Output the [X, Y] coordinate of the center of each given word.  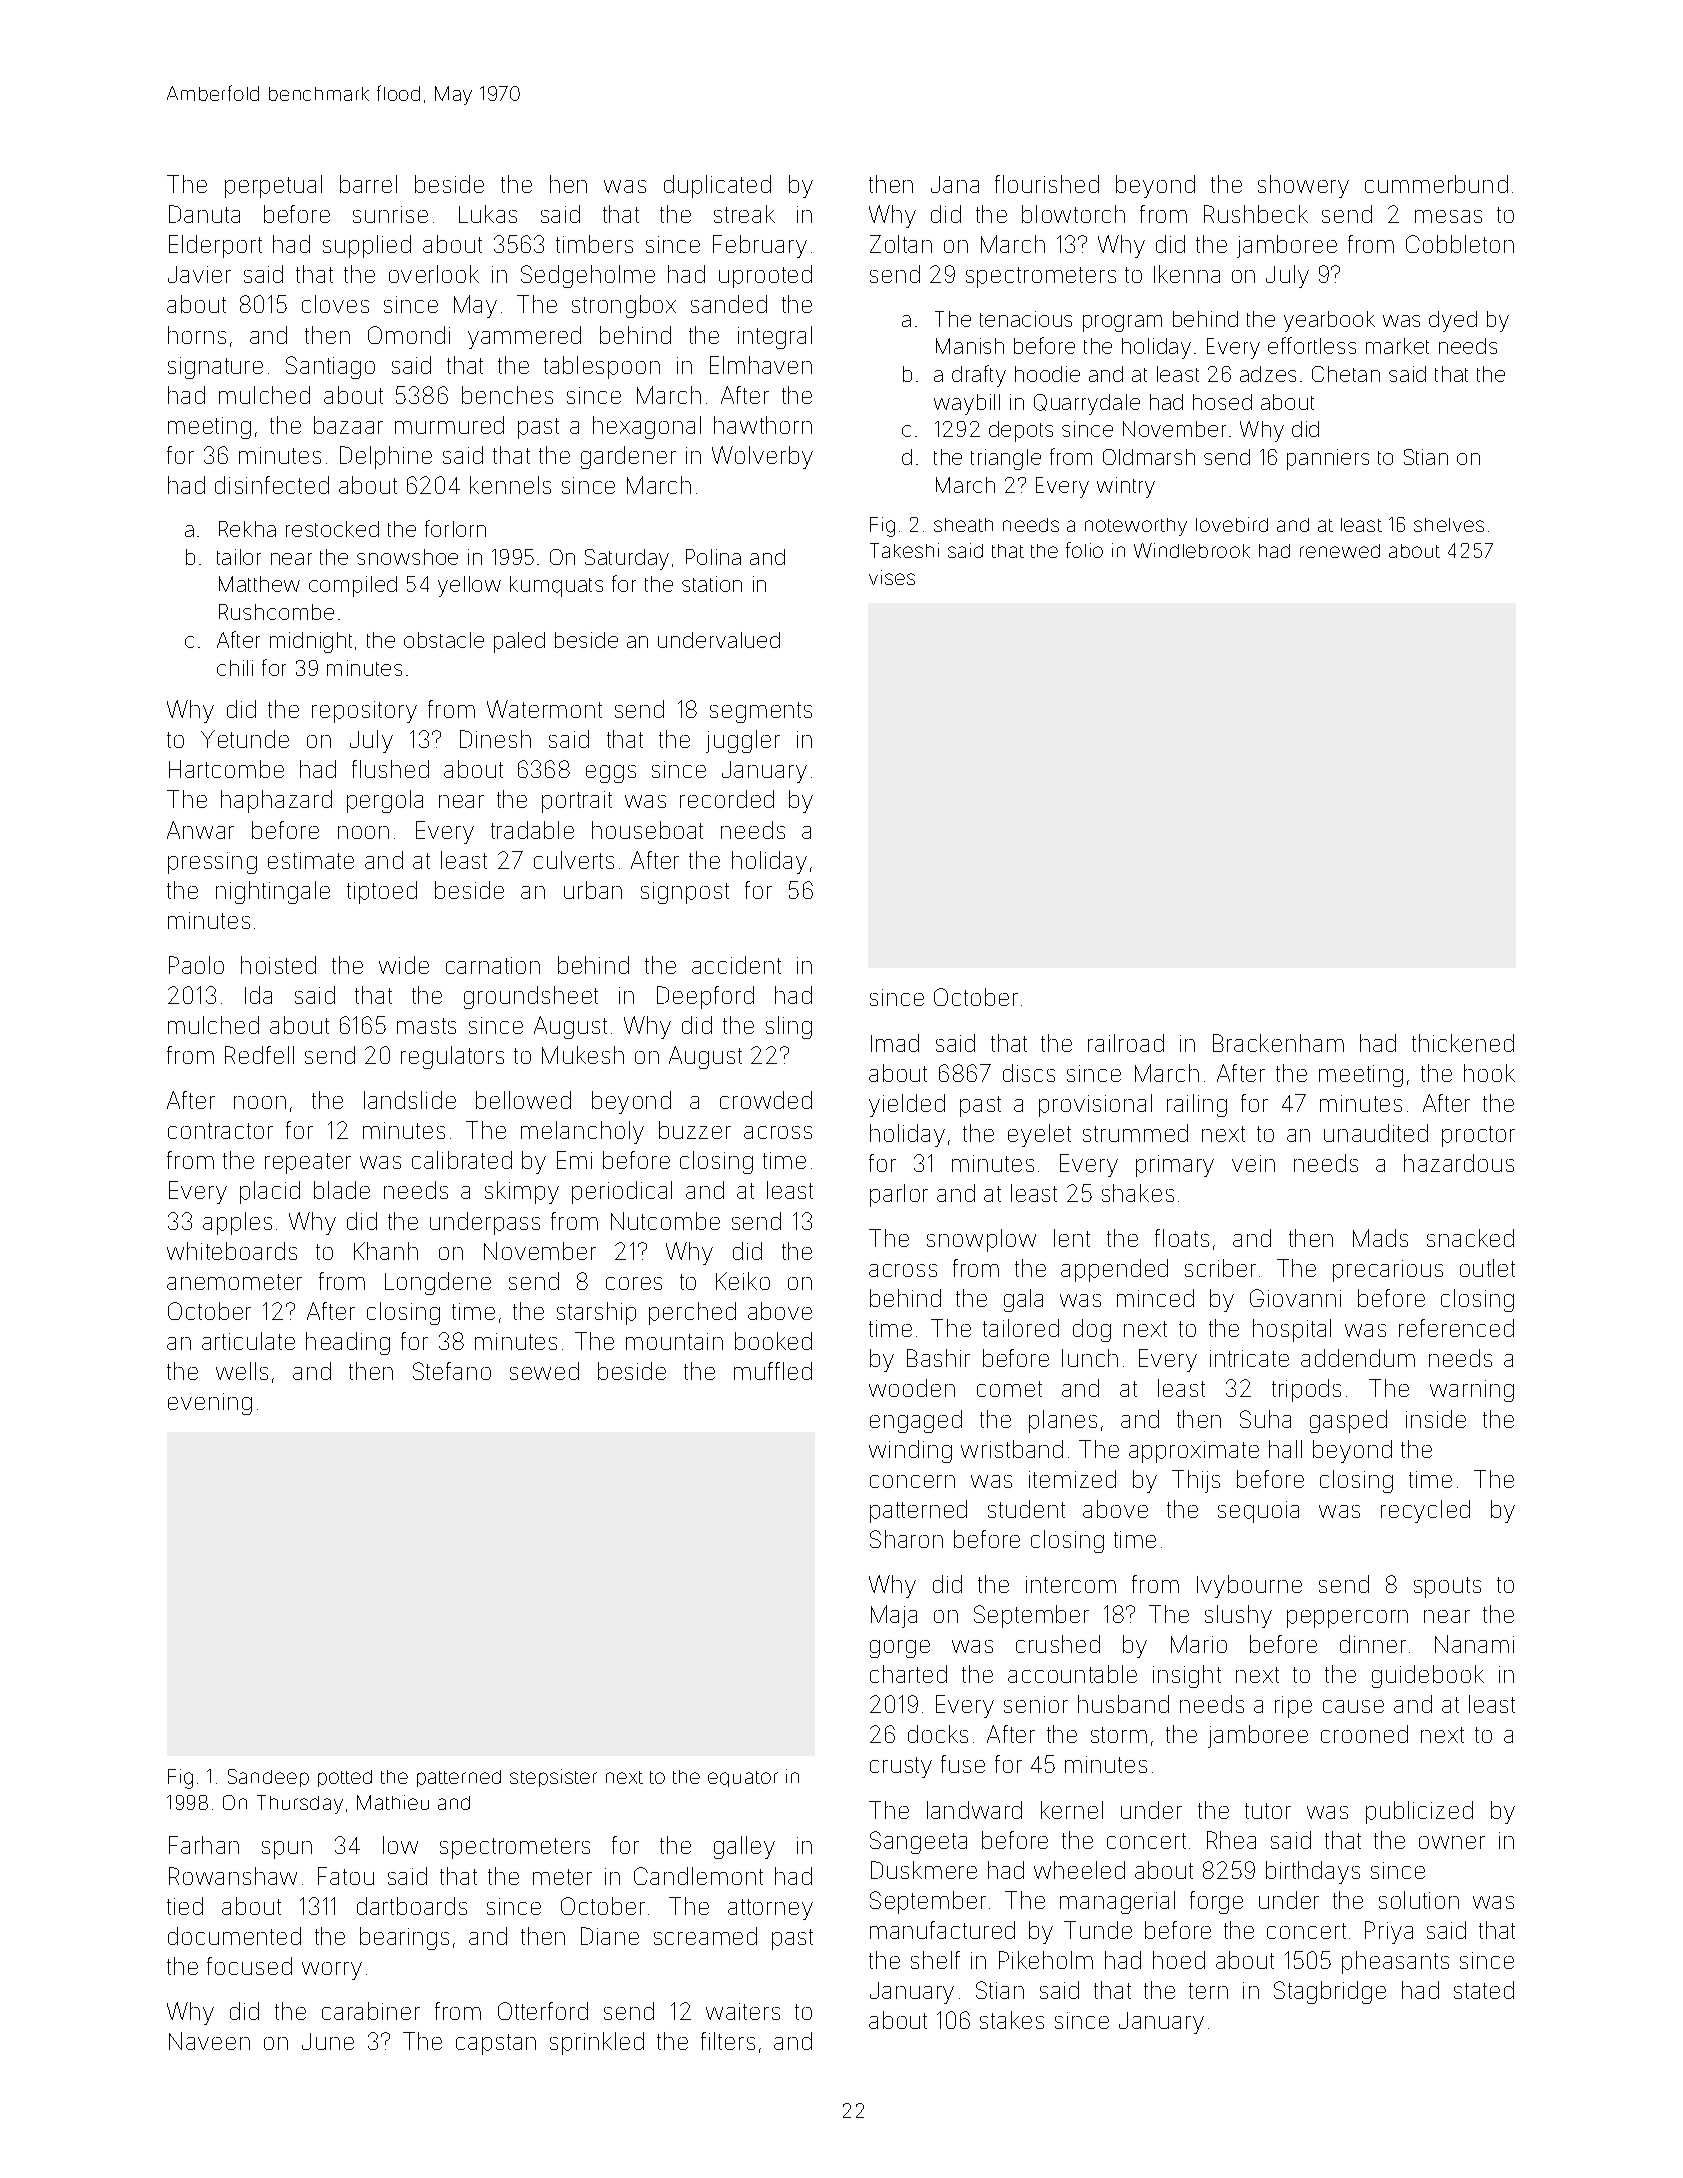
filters [728, 2041]
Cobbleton [1460, 244]
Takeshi [904, 550]
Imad [895, 1043]
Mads [1380, 1238]
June [328, 2041]
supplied [367, 246]
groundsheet [531, 997]
